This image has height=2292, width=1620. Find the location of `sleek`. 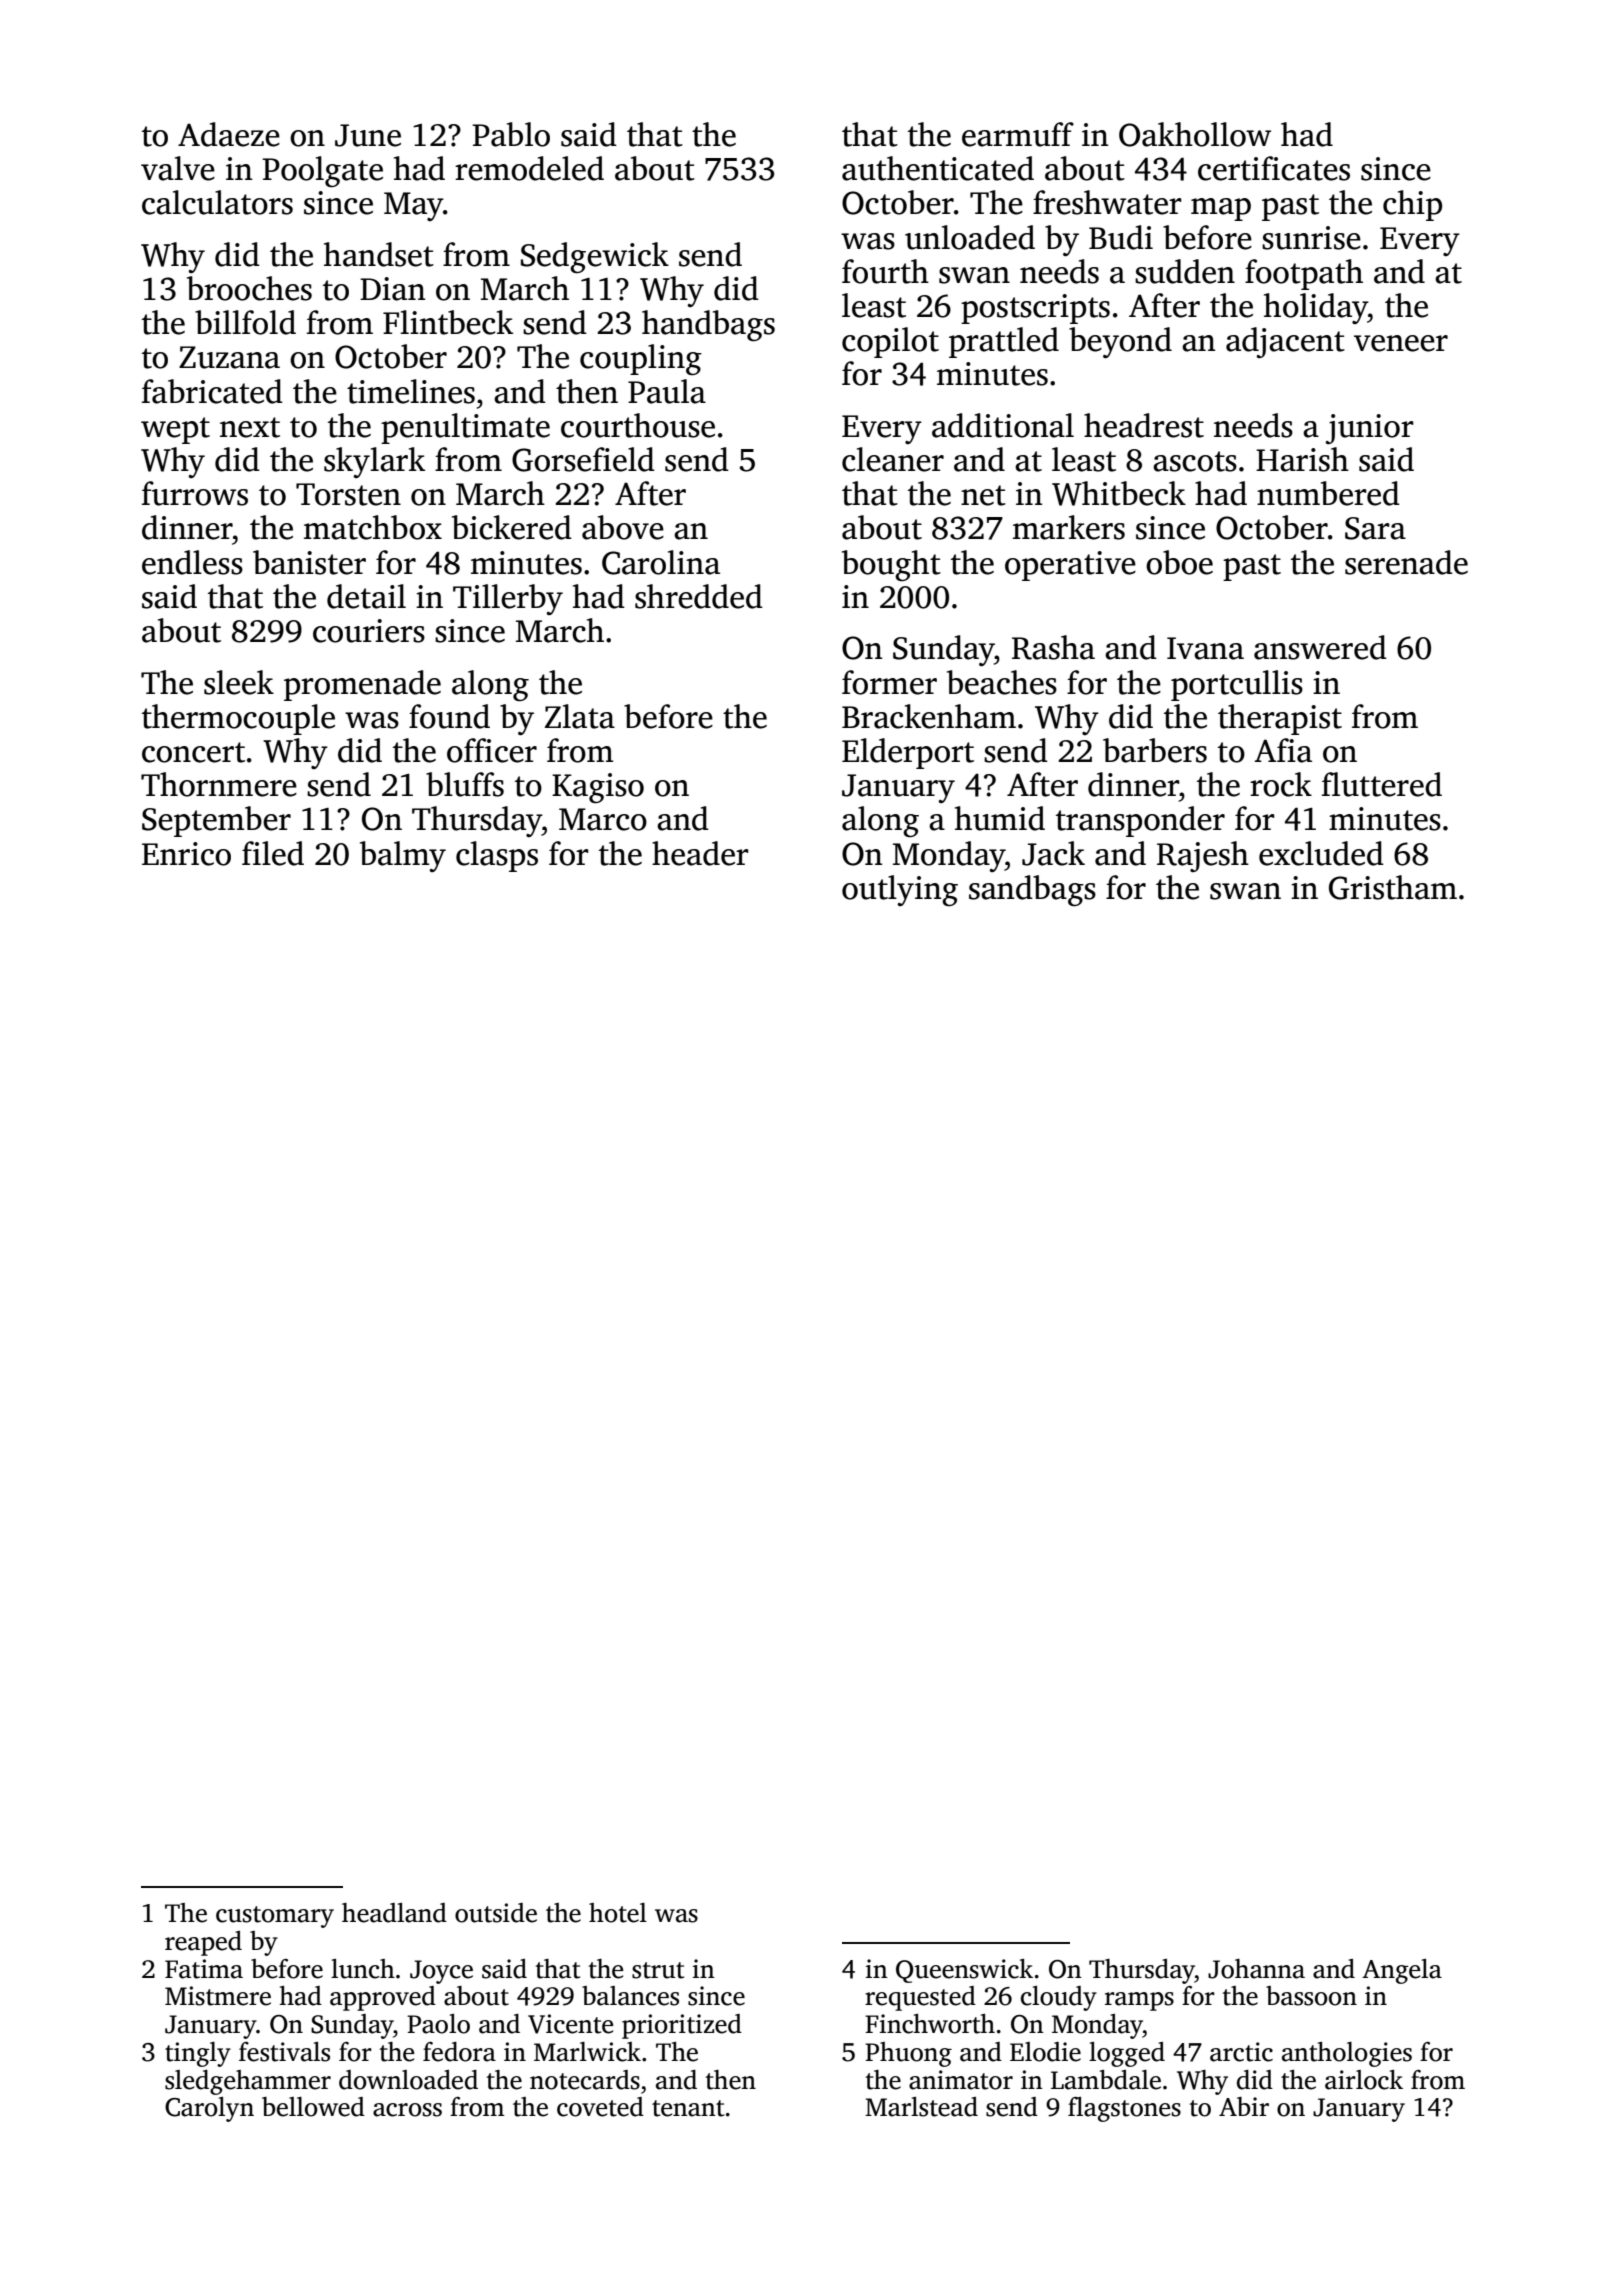

sleek is located at coordinates (239, 682).
